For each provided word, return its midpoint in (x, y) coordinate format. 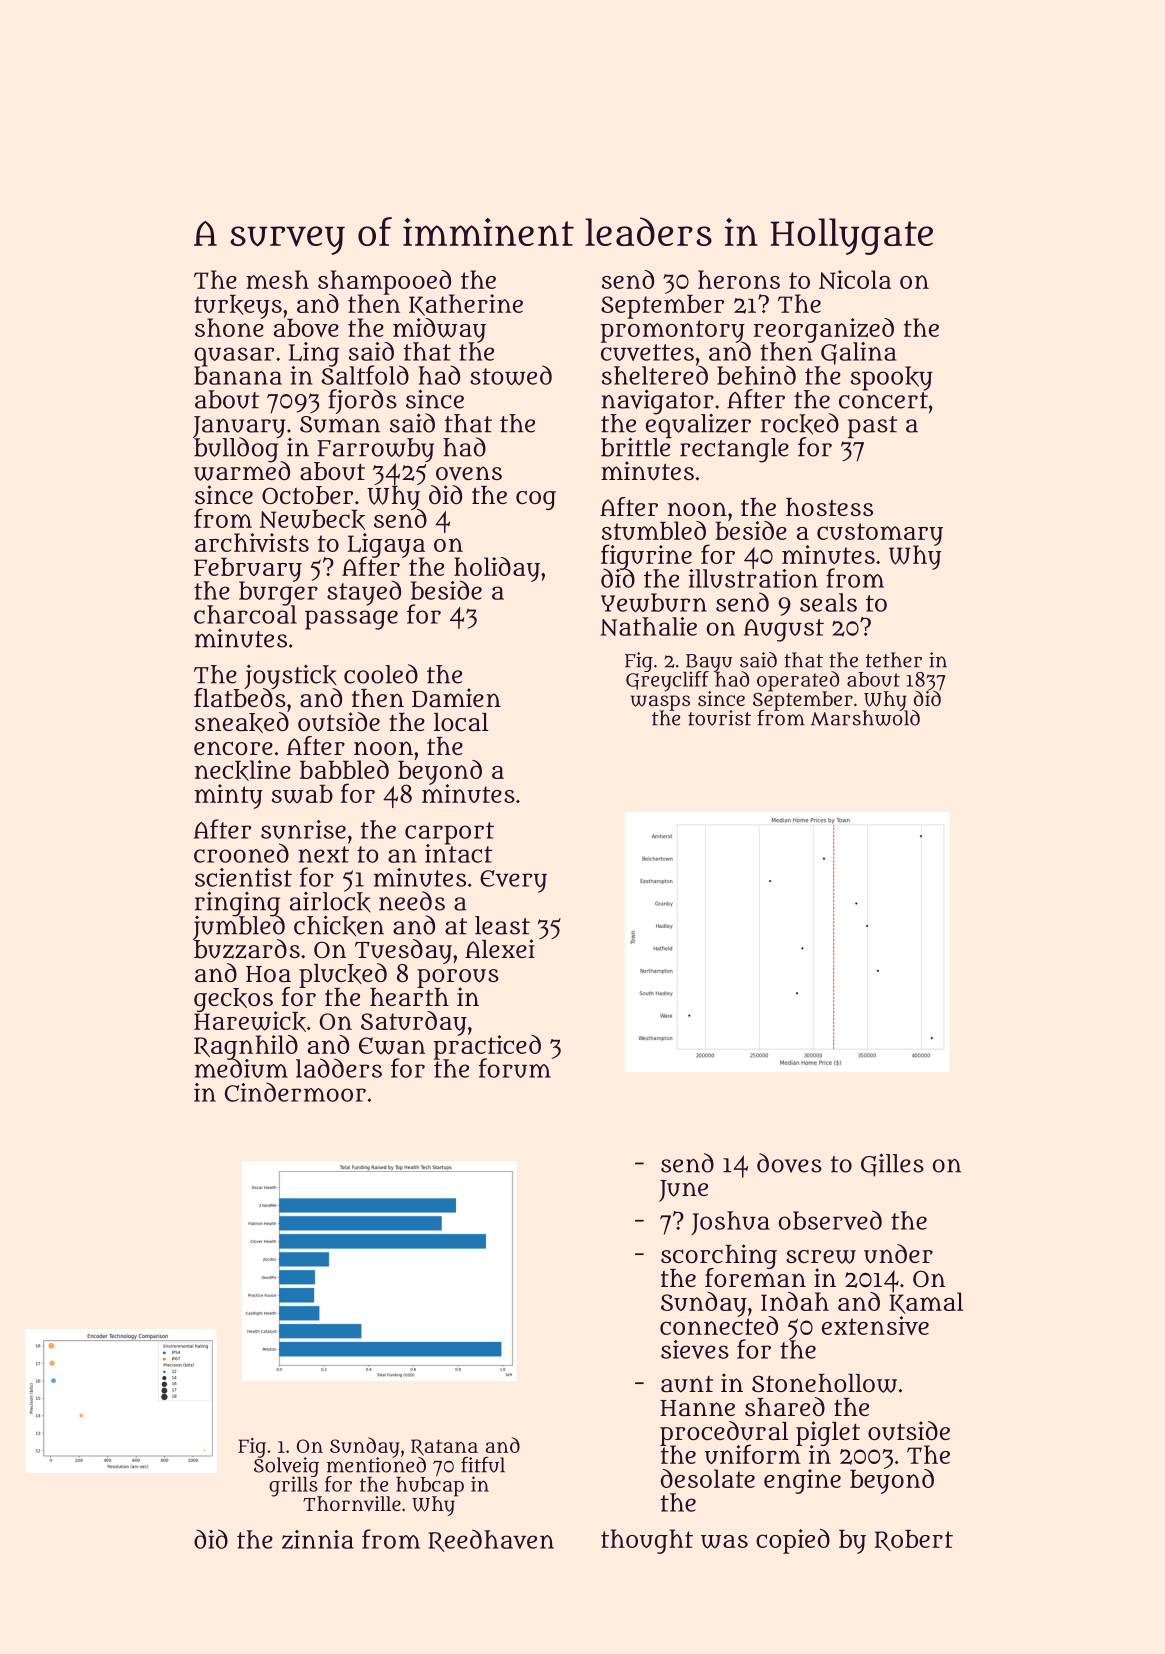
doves (789, 1163)
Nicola (855, 279)
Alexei (500, 948)
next (323, 854)
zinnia (318, 1539)
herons (739, 279)
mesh (277, 279)
